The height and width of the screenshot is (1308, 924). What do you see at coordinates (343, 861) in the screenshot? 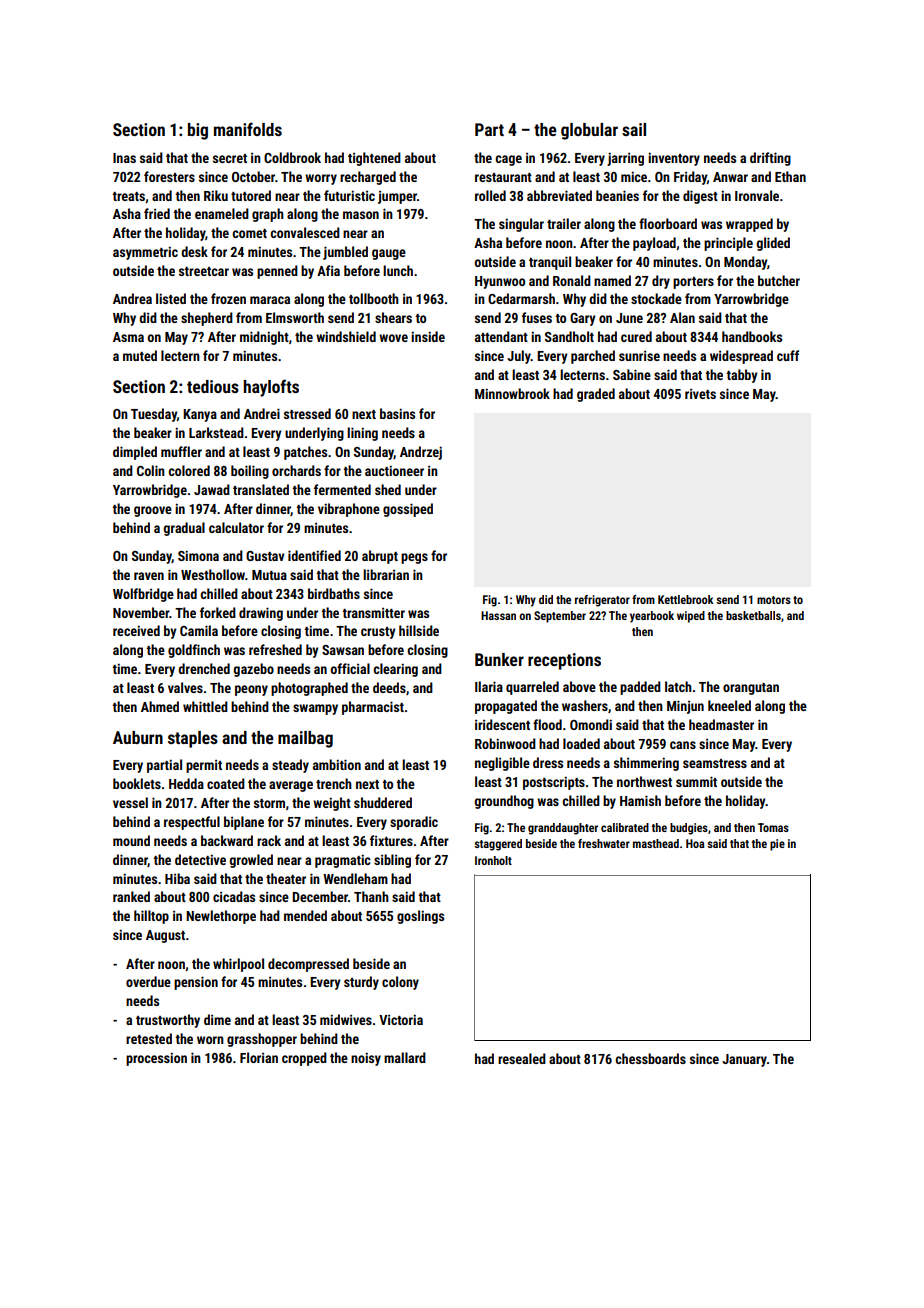
I see `pragmatic` at bounding box center [343, 861].
